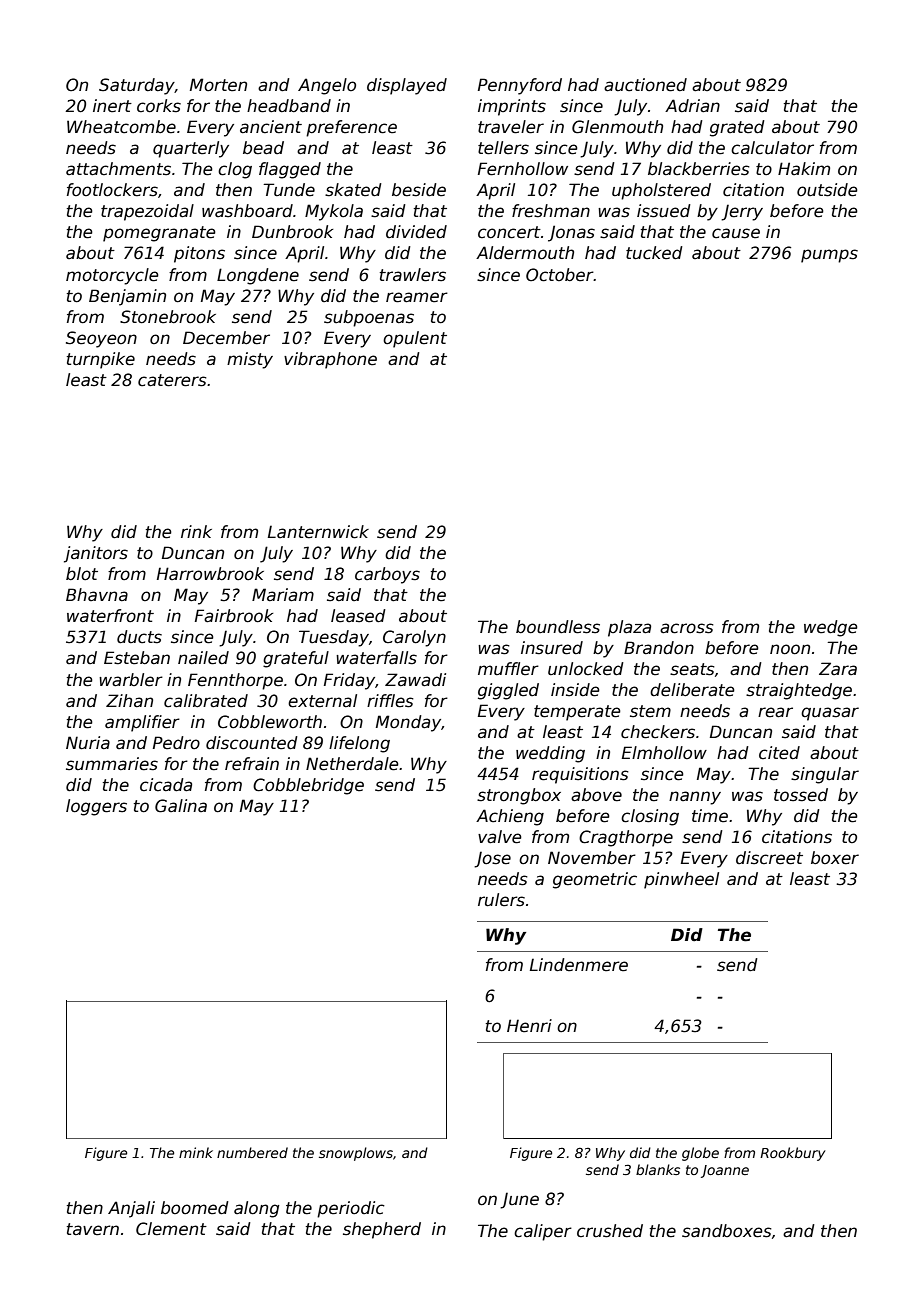 This screenshot has width=924, height=1308. What do you see at coordinates (577, 713) in the screenshot?
I see `temperate` at bounding box center [577, 713].
